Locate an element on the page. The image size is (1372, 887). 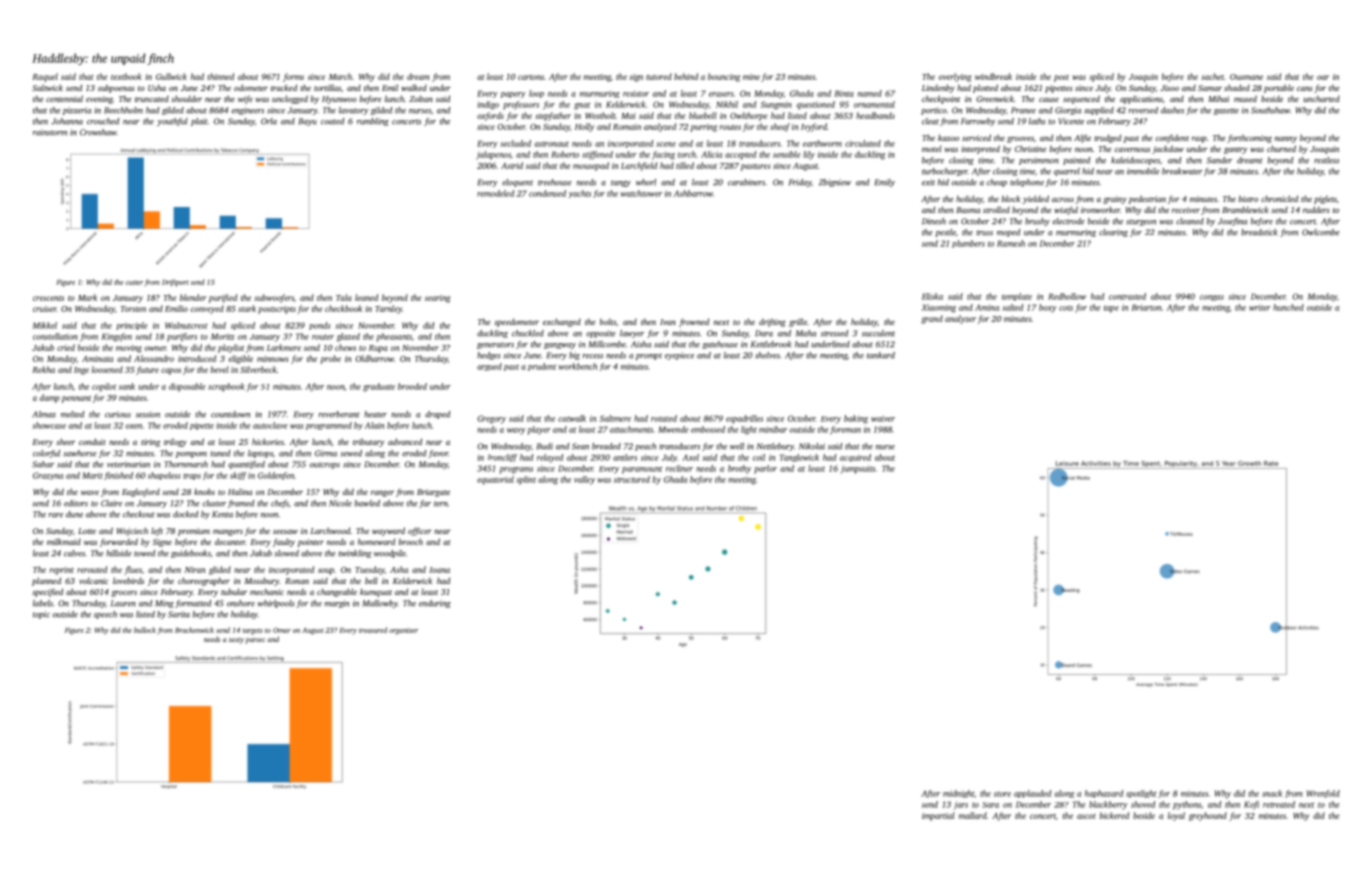
haphazard is located at coordinates (1104, 794).
